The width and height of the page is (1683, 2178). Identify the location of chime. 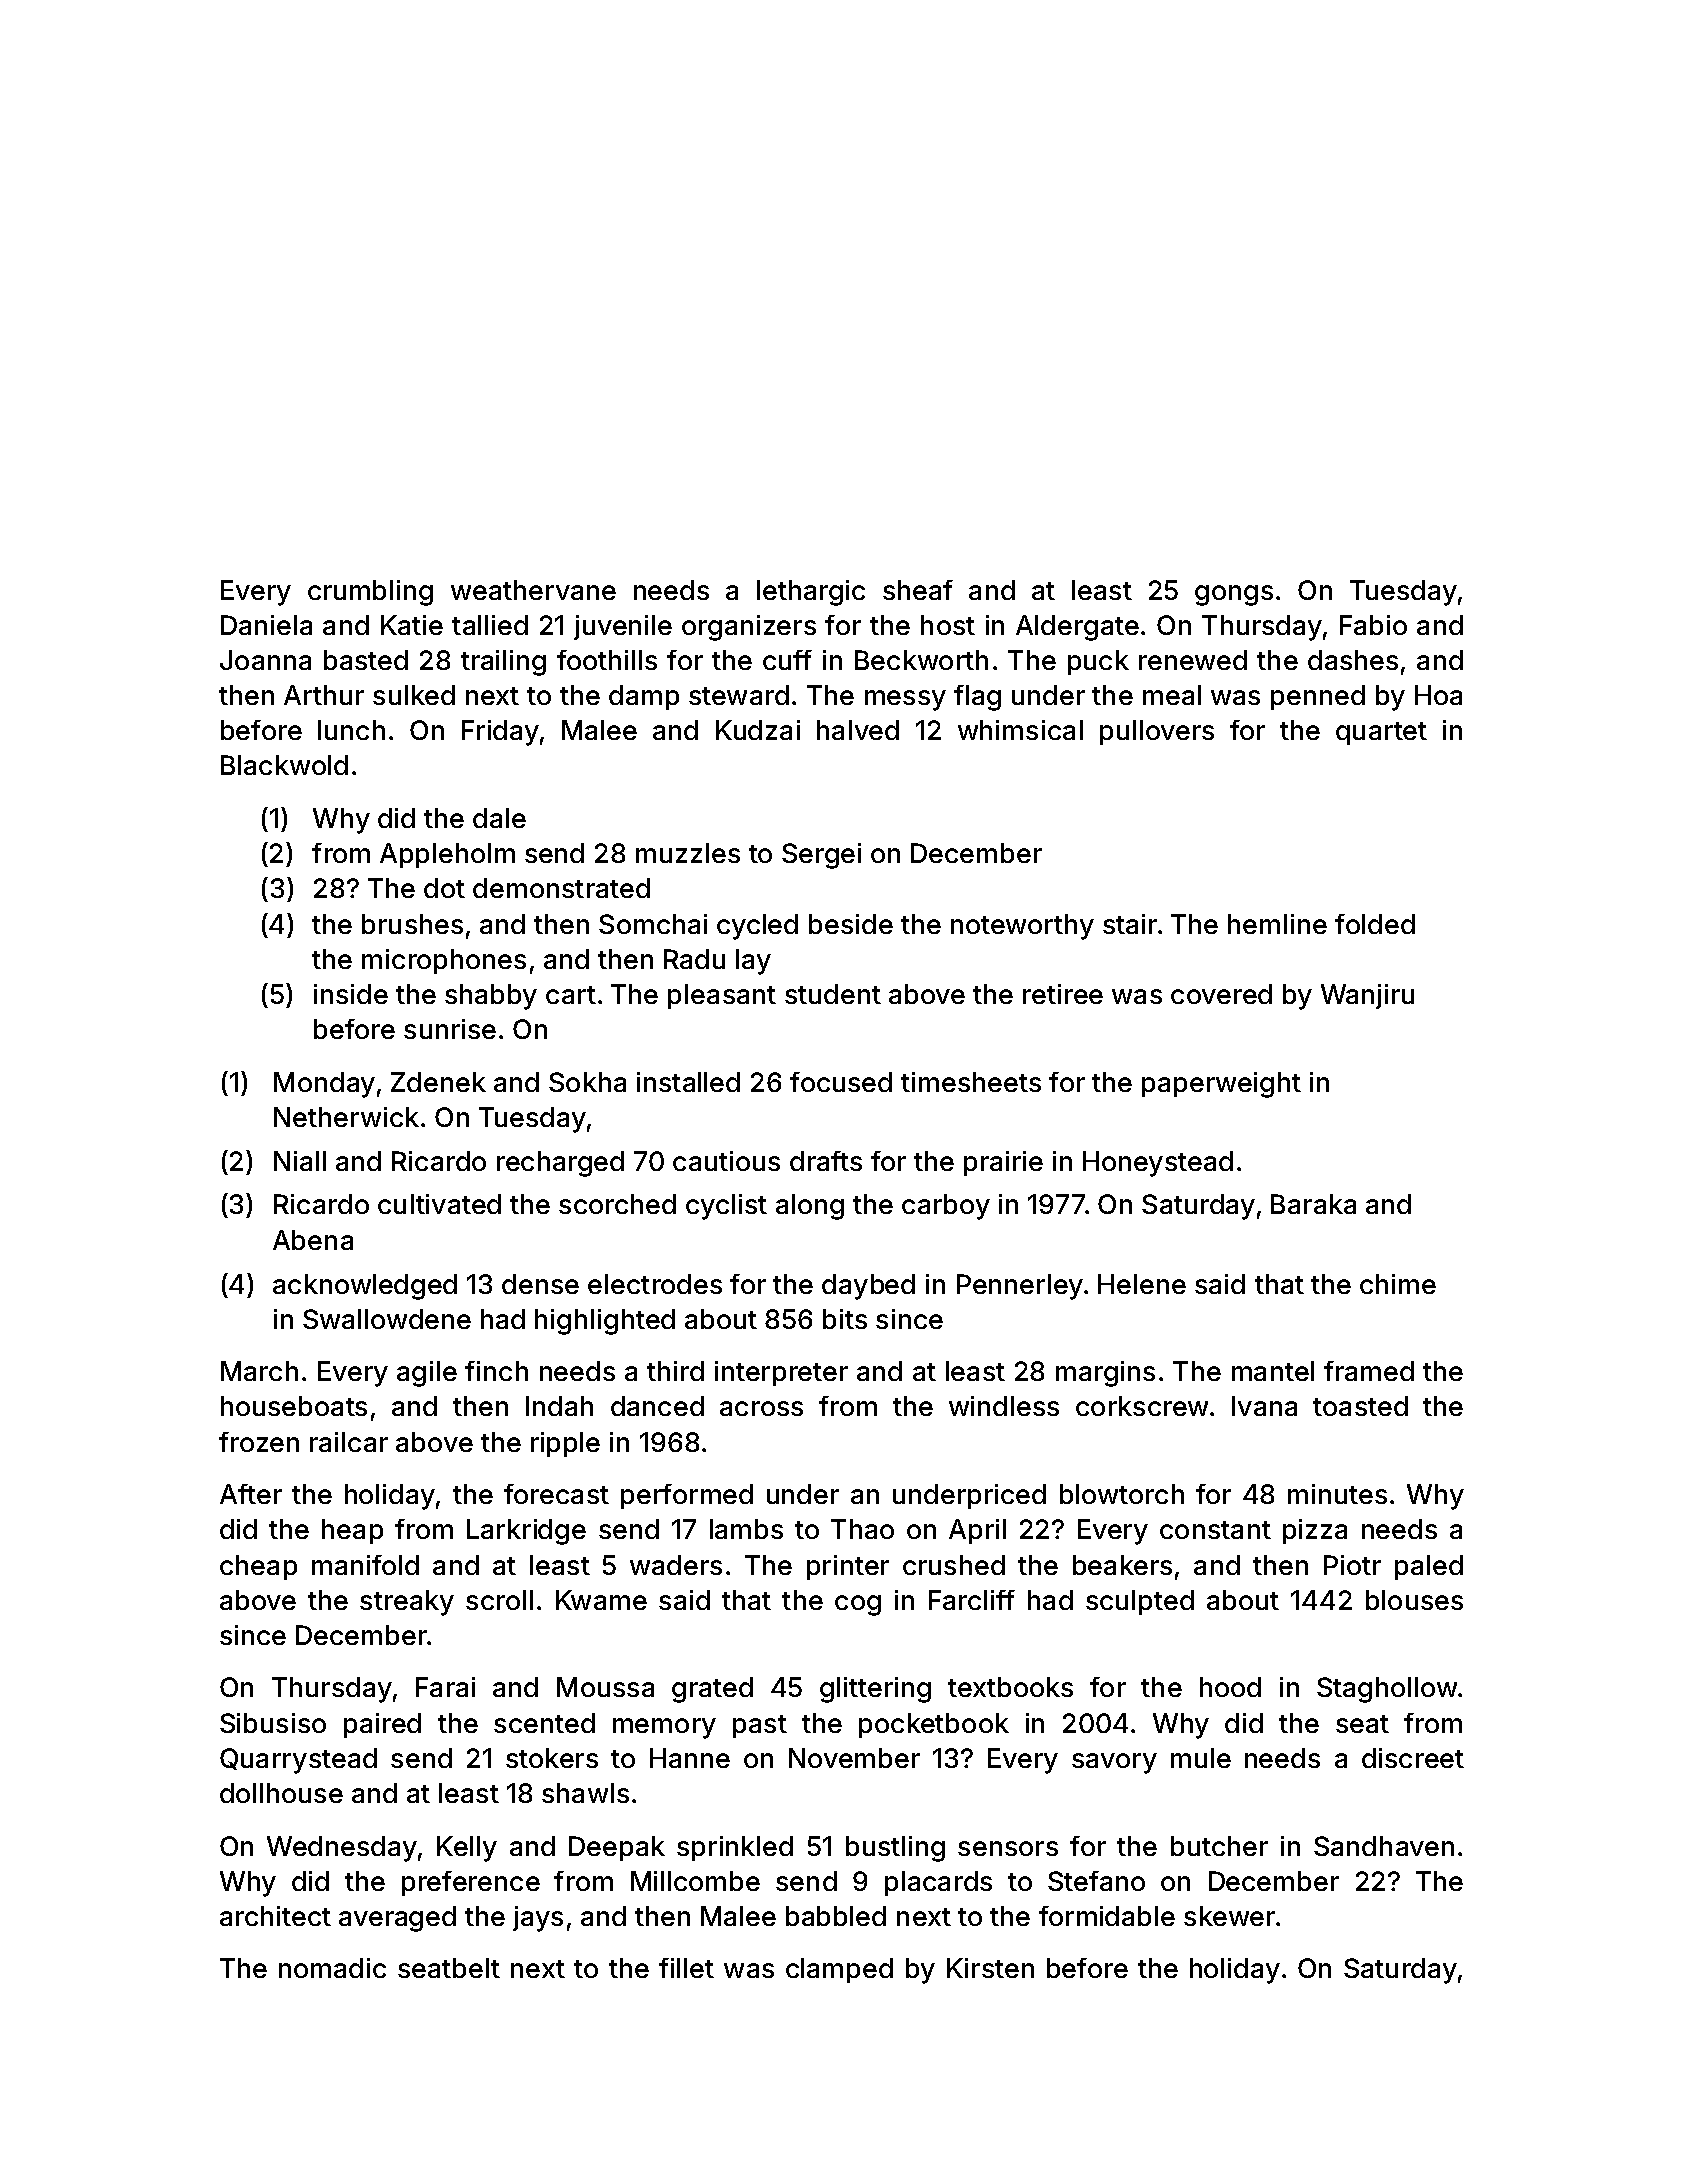
(1398, 1284).
